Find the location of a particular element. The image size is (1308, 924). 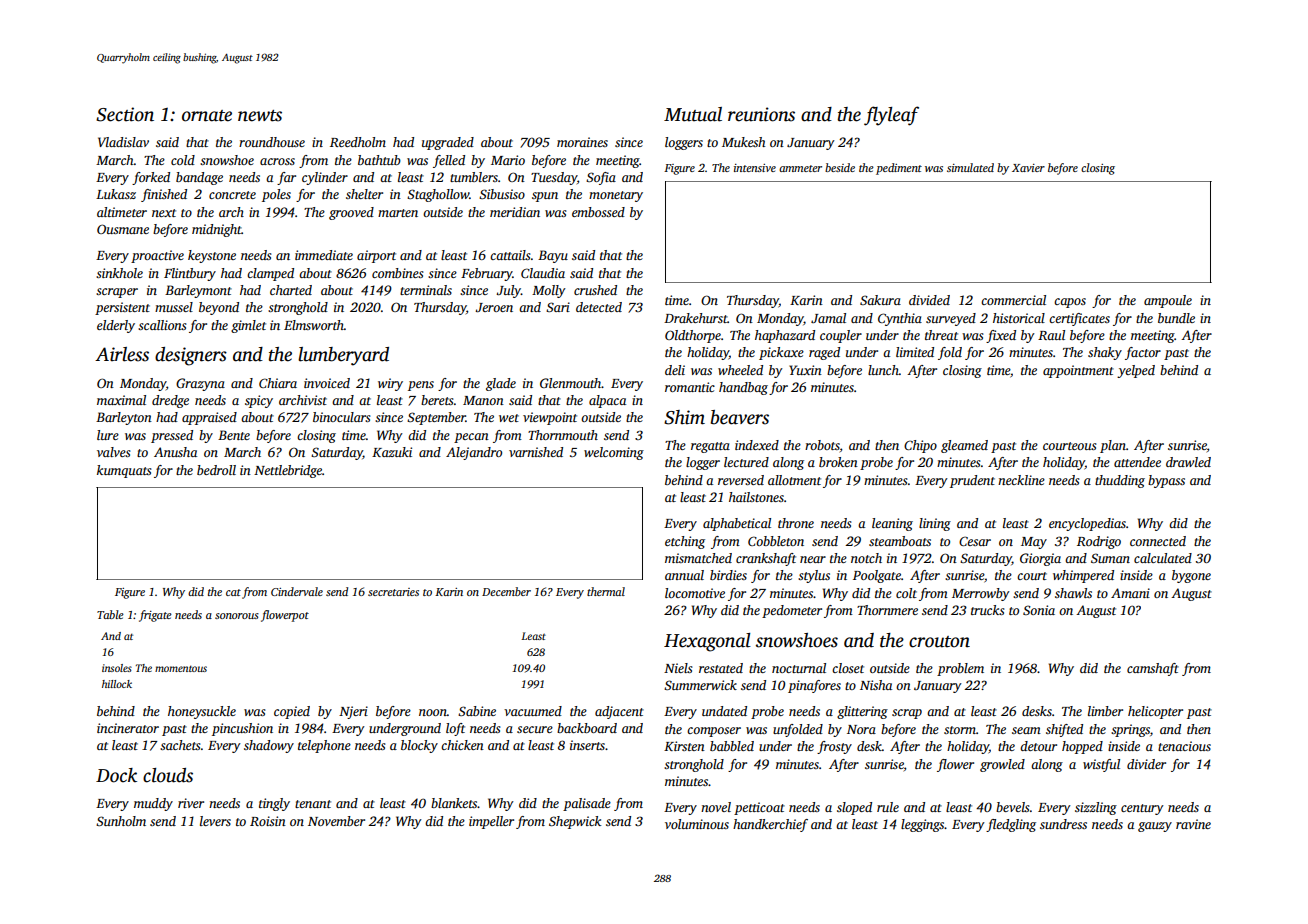

crushed is located at coordinates (595, 290).
